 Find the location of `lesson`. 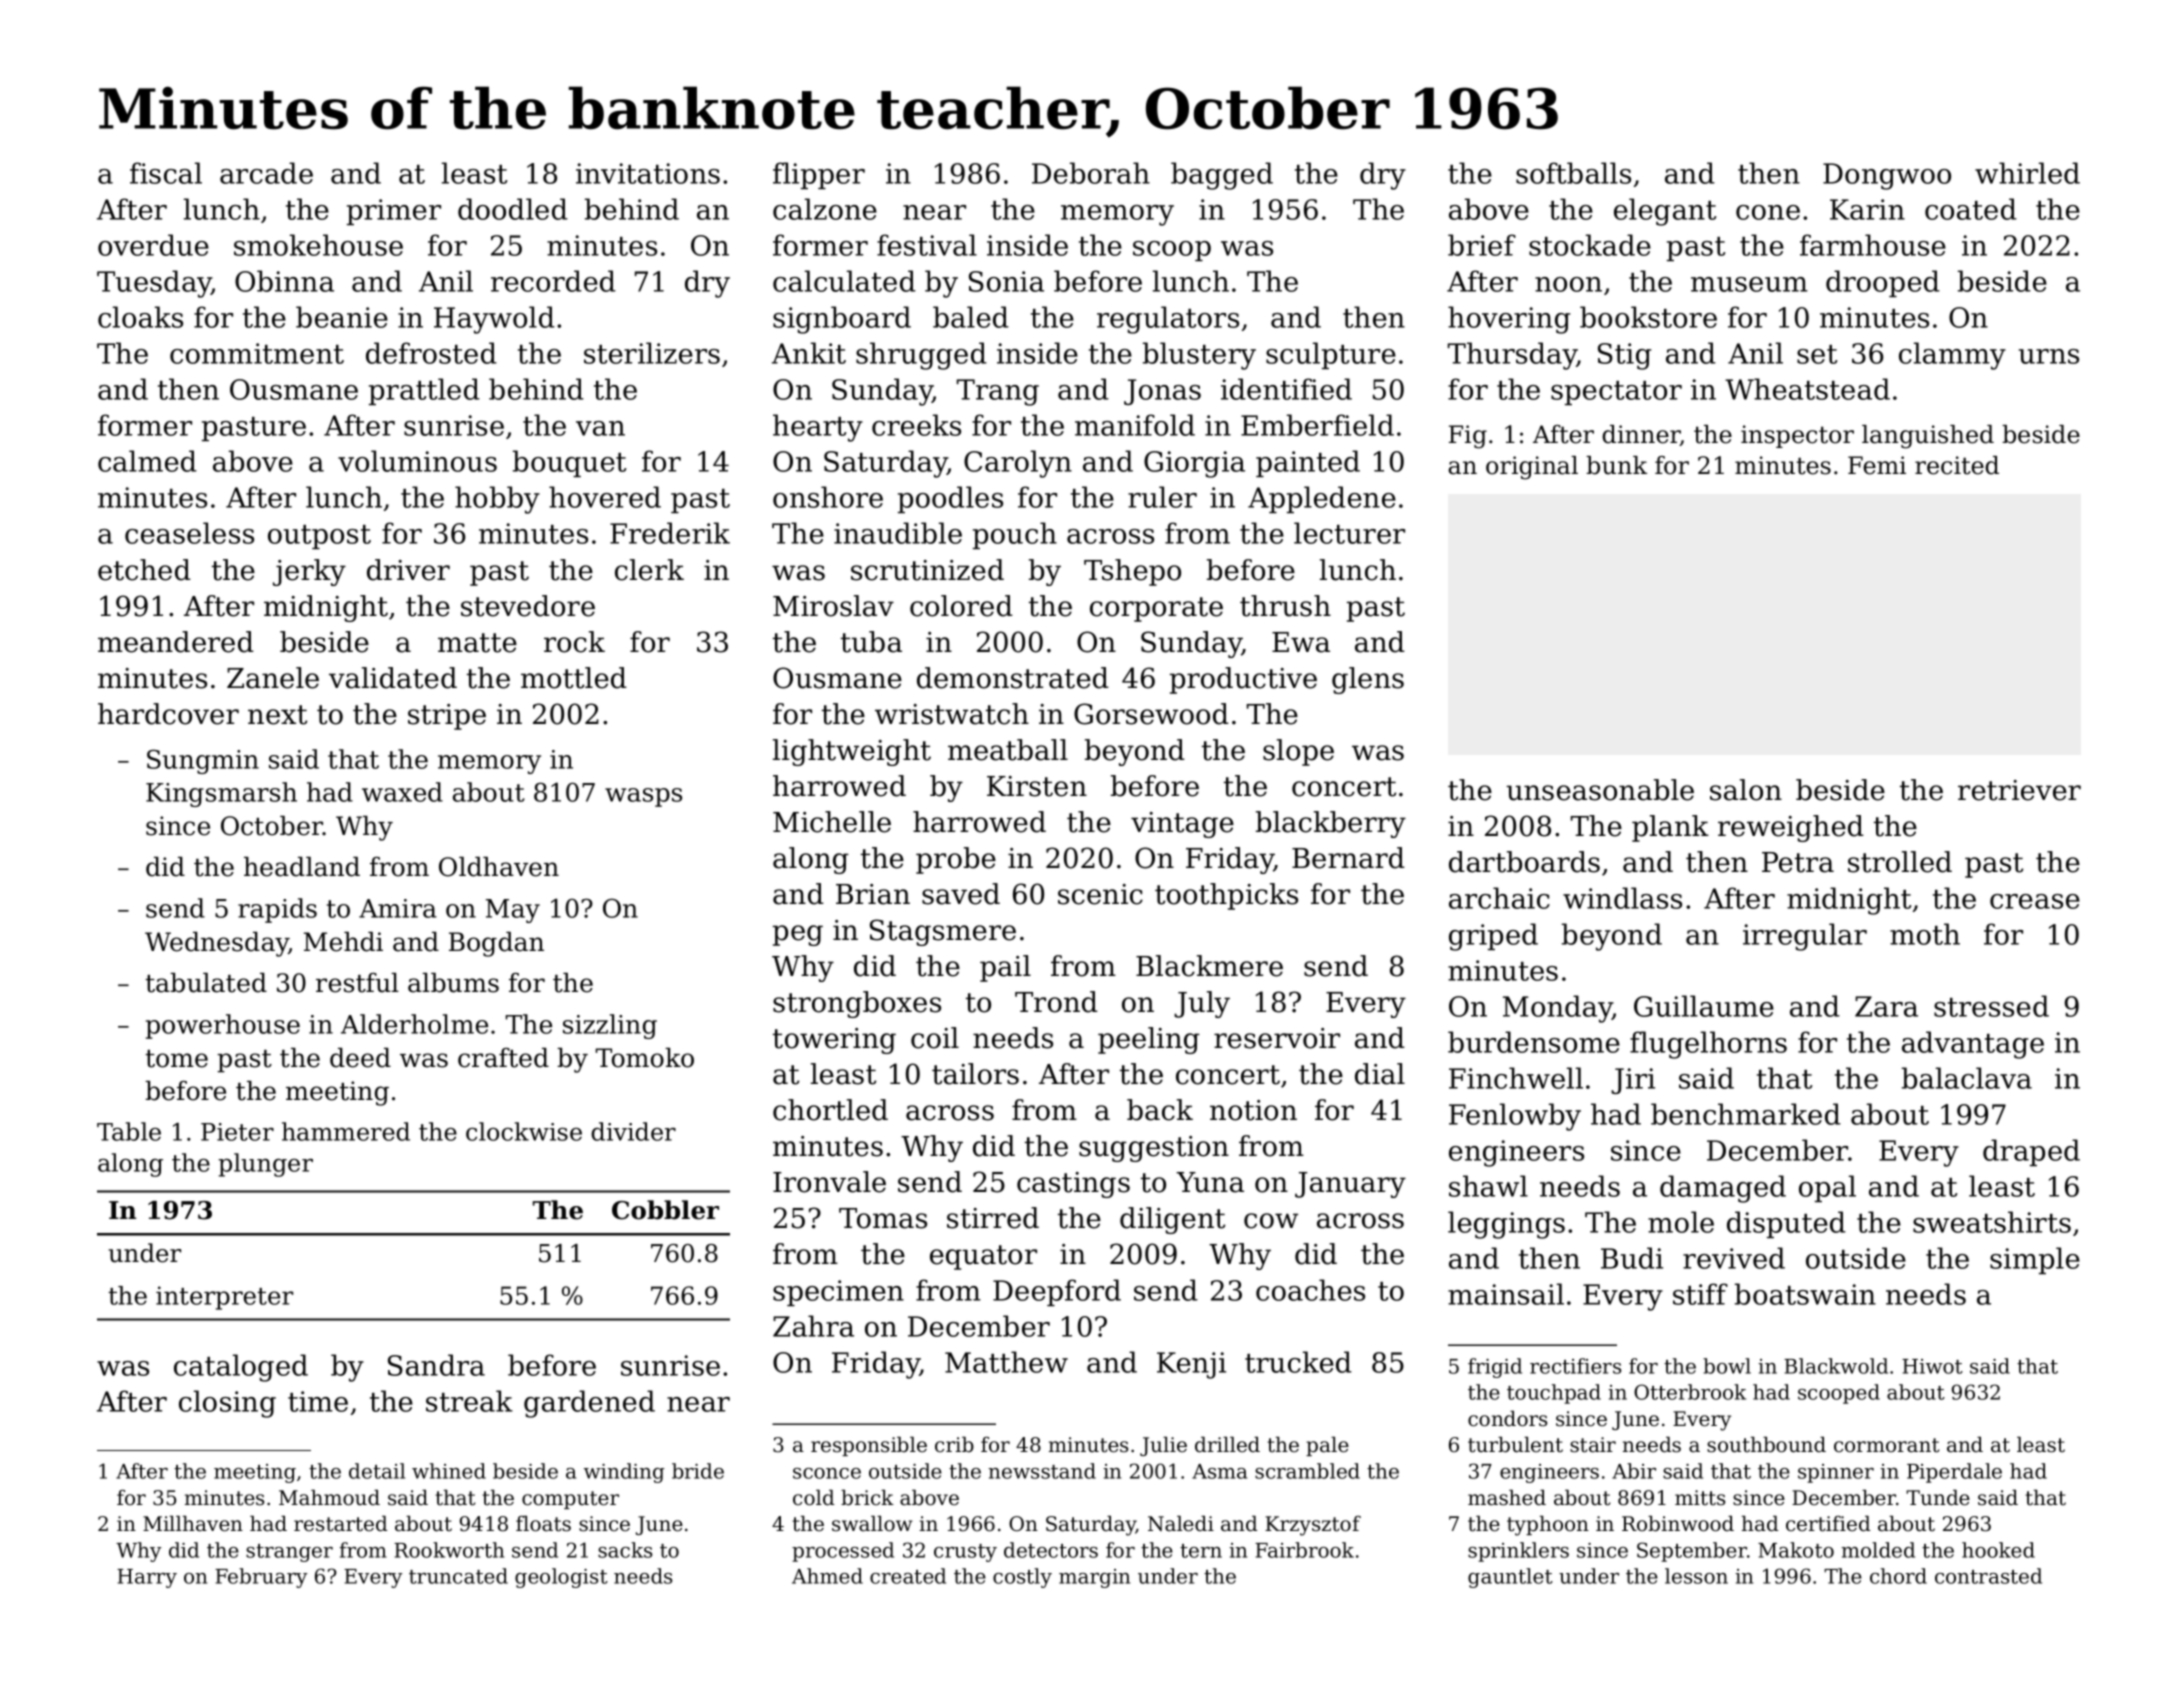

lesson is located at coordinates (1696, 1576).
